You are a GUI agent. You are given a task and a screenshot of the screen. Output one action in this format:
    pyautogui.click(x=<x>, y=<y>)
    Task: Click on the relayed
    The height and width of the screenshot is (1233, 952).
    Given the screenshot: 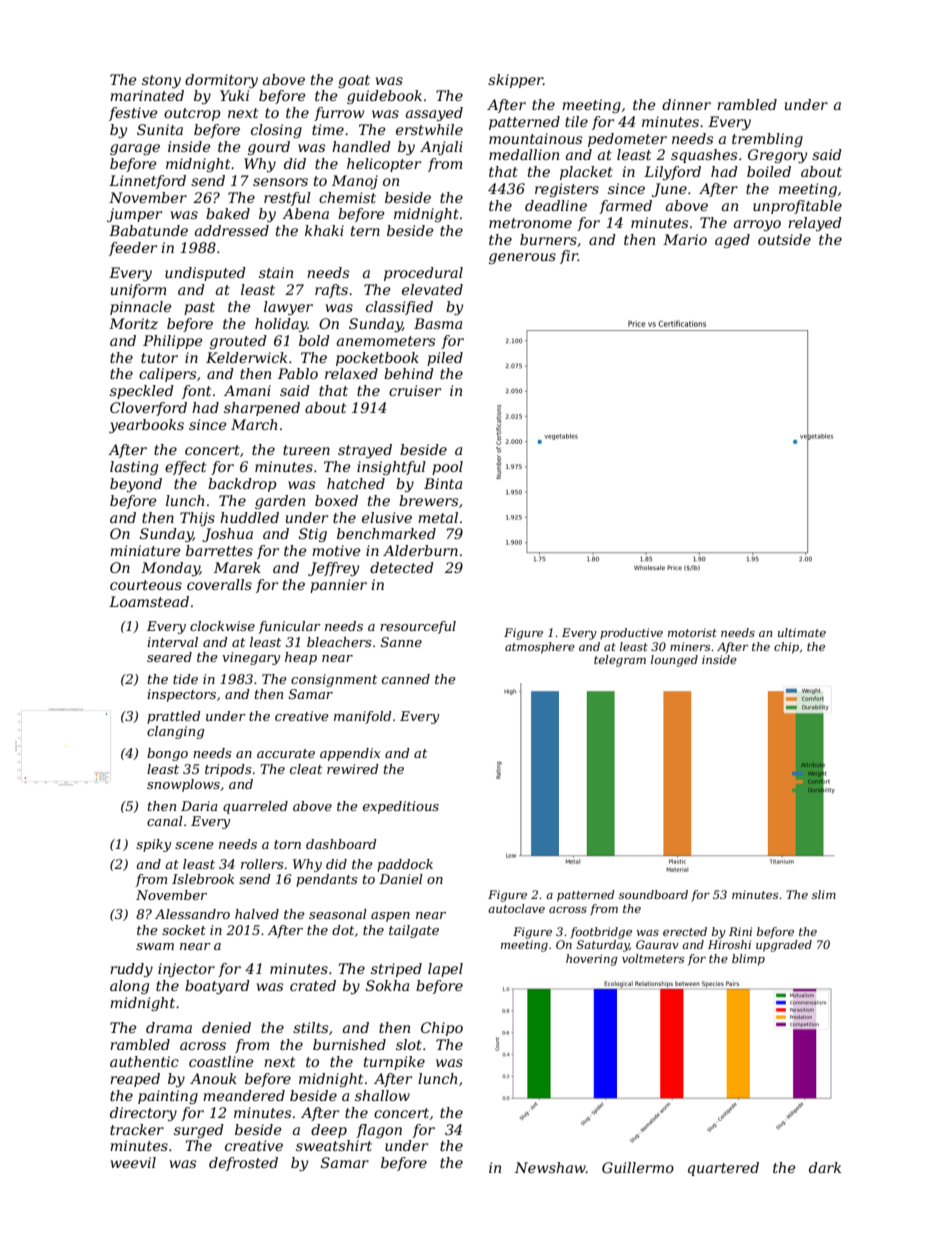 What is the action you would take?
    pyautogui.click(x=815, y=224)
